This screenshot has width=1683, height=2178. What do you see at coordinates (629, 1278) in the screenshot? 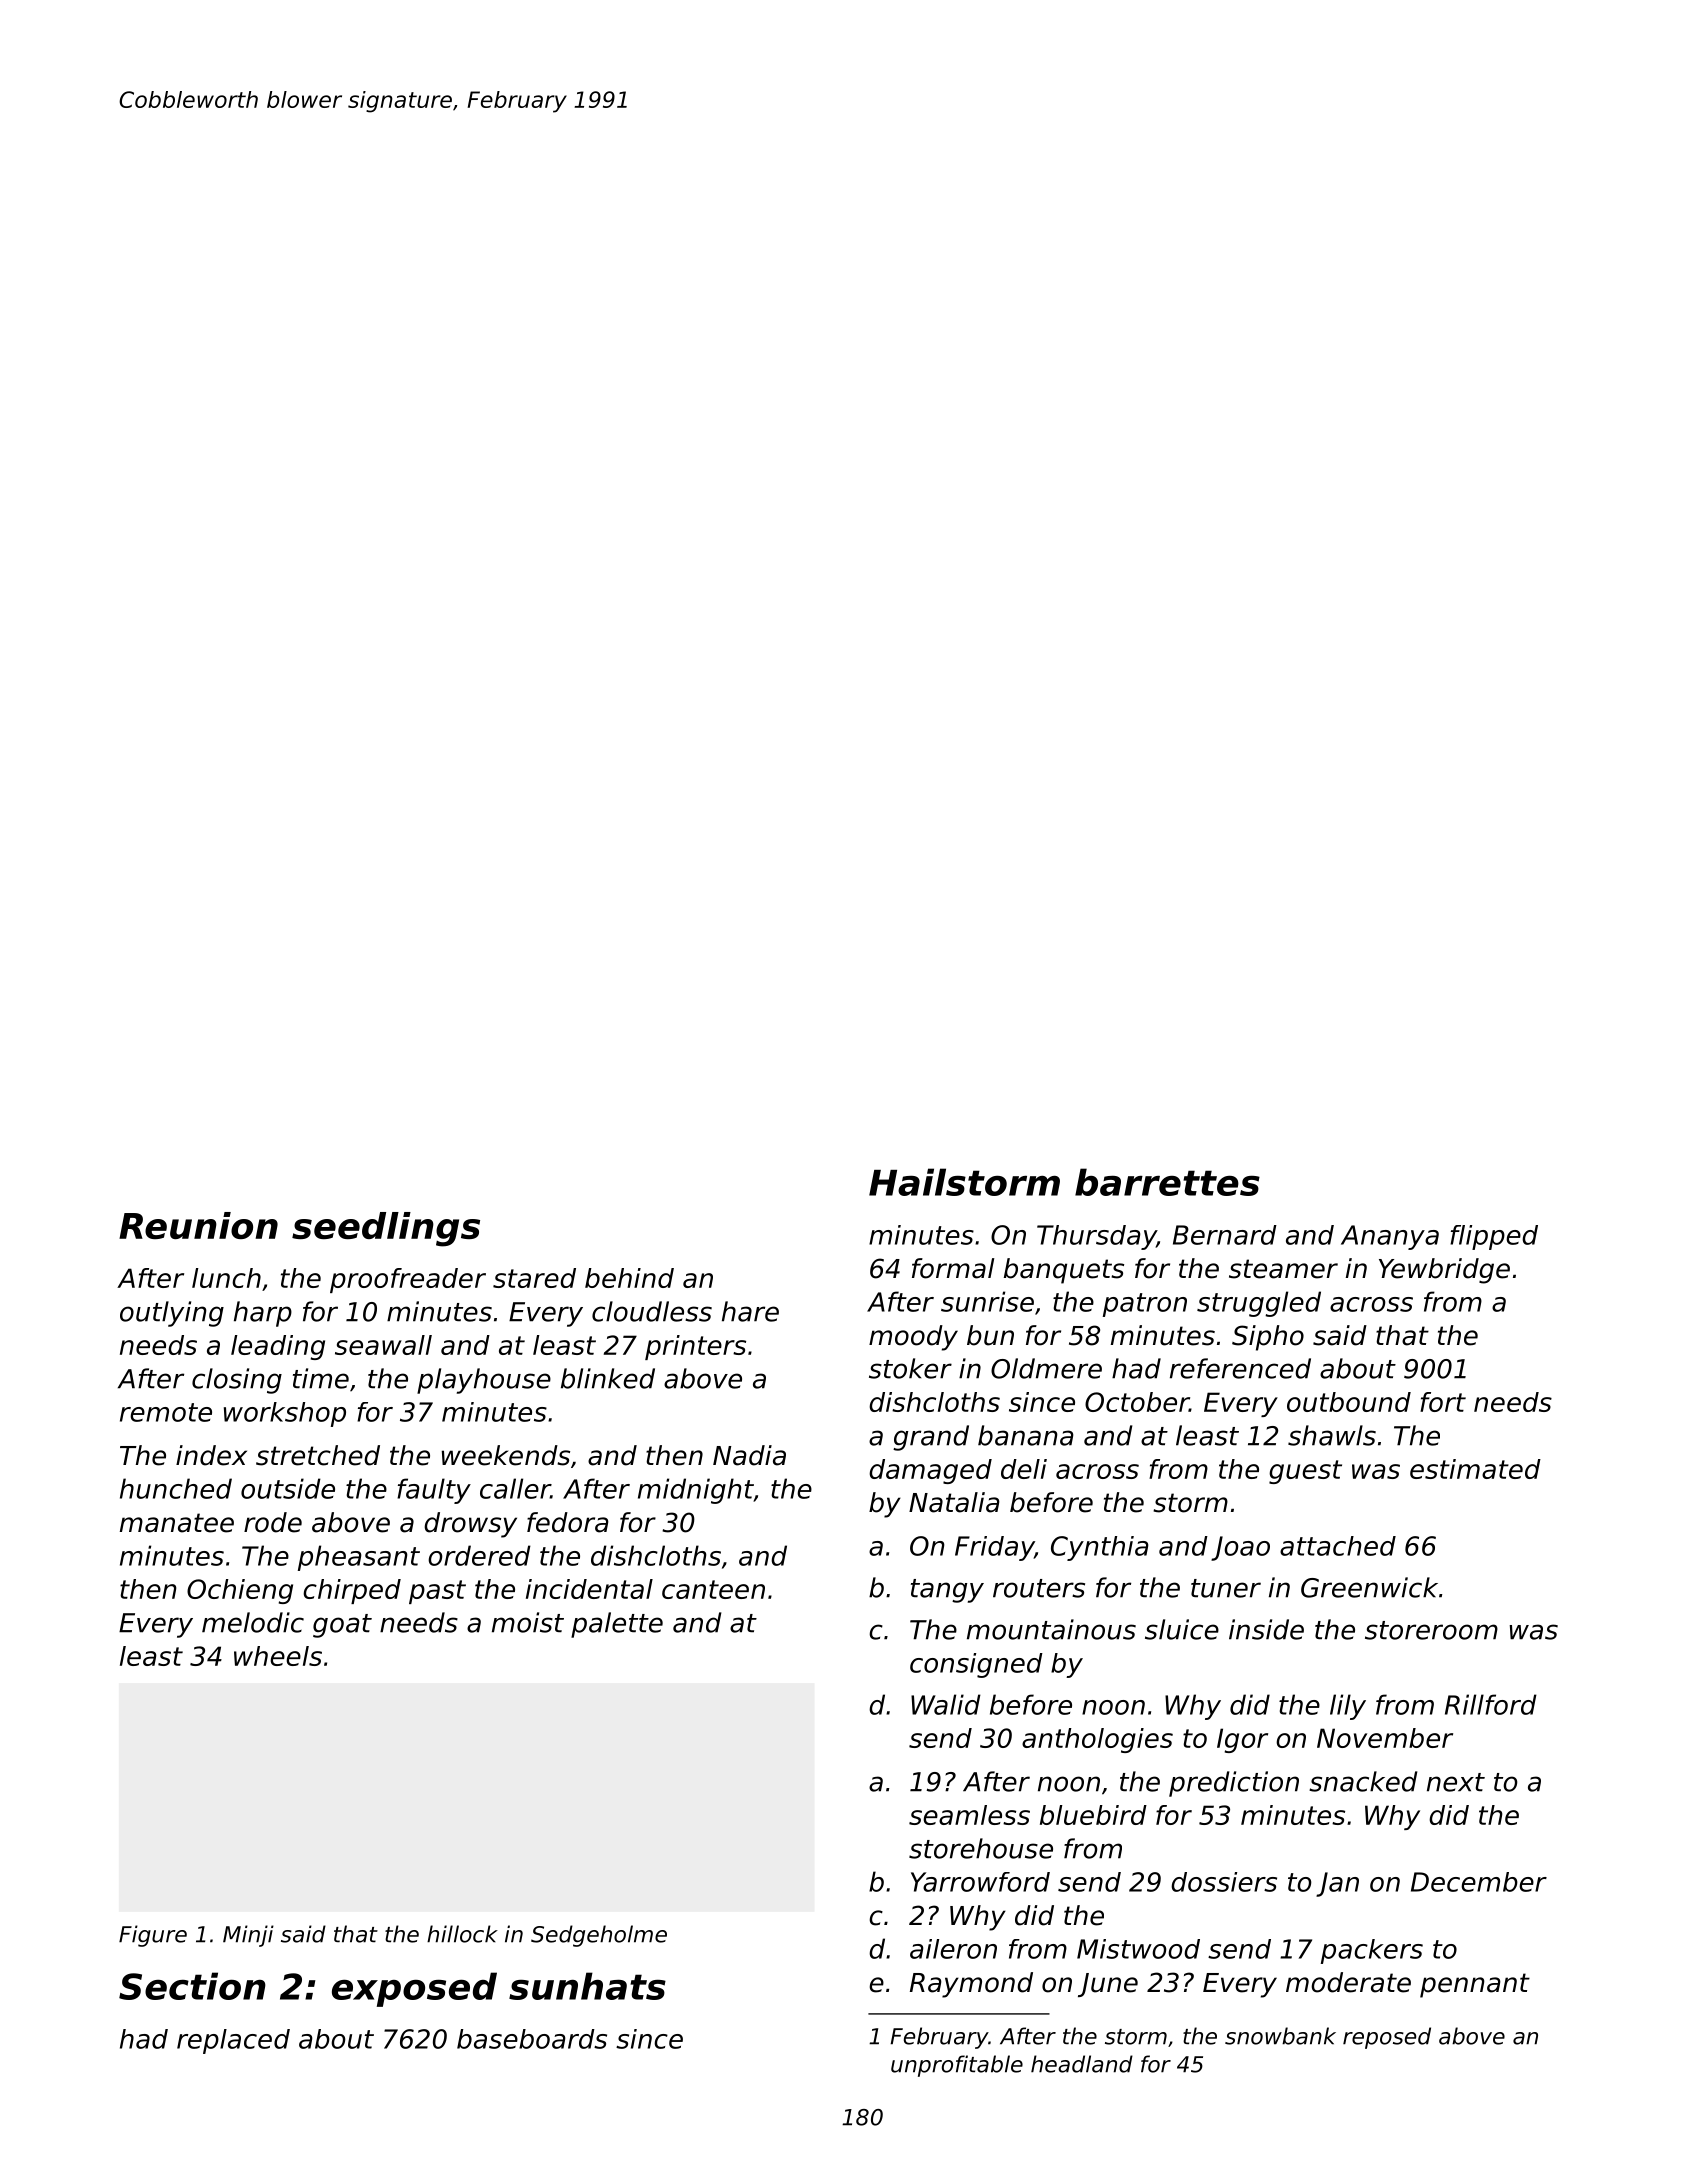
I see `behind` at bounding box center [629, 1278].
